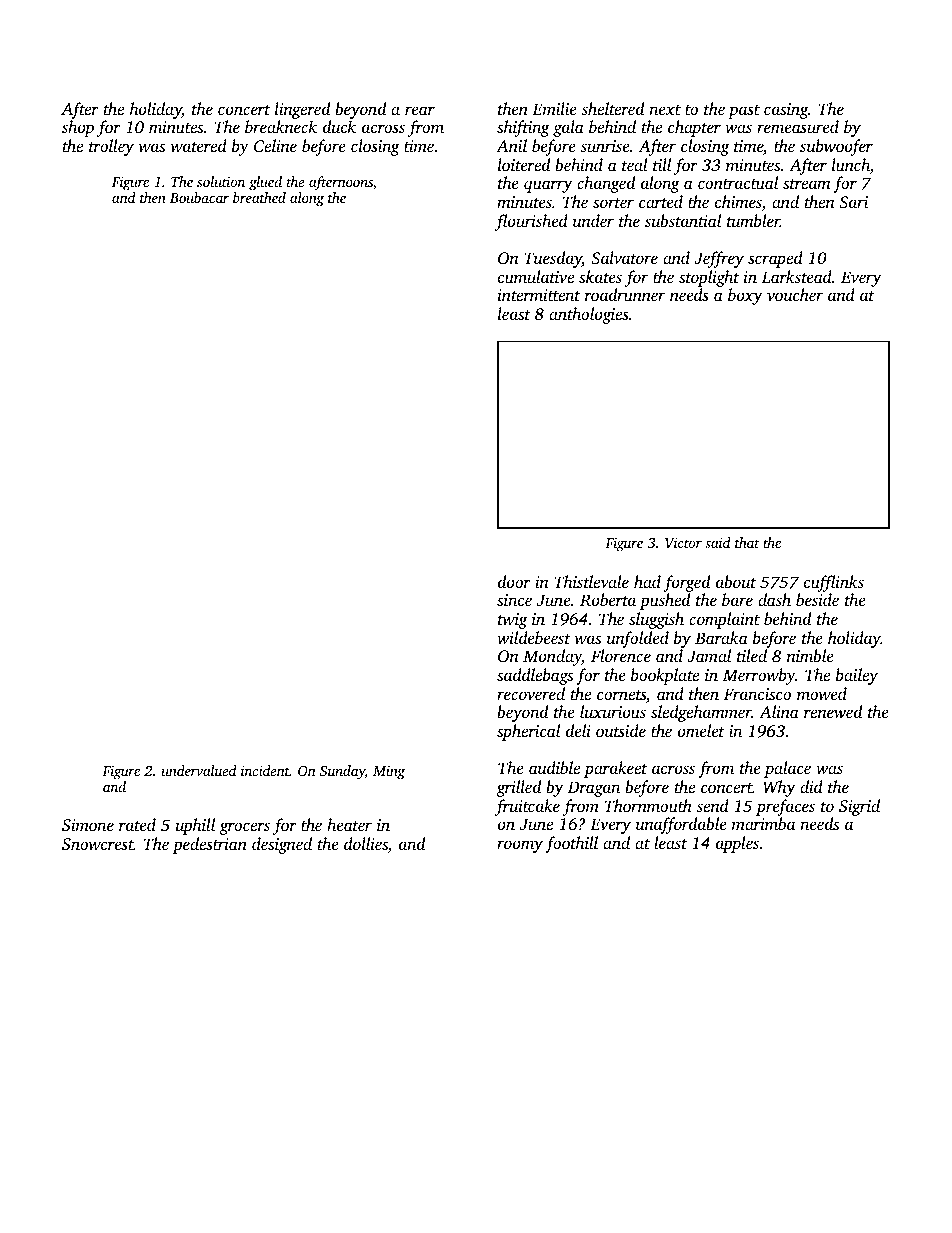 The height and width of the page is (1233, 952). I want to click on Tuesday, so click(553, 259).
